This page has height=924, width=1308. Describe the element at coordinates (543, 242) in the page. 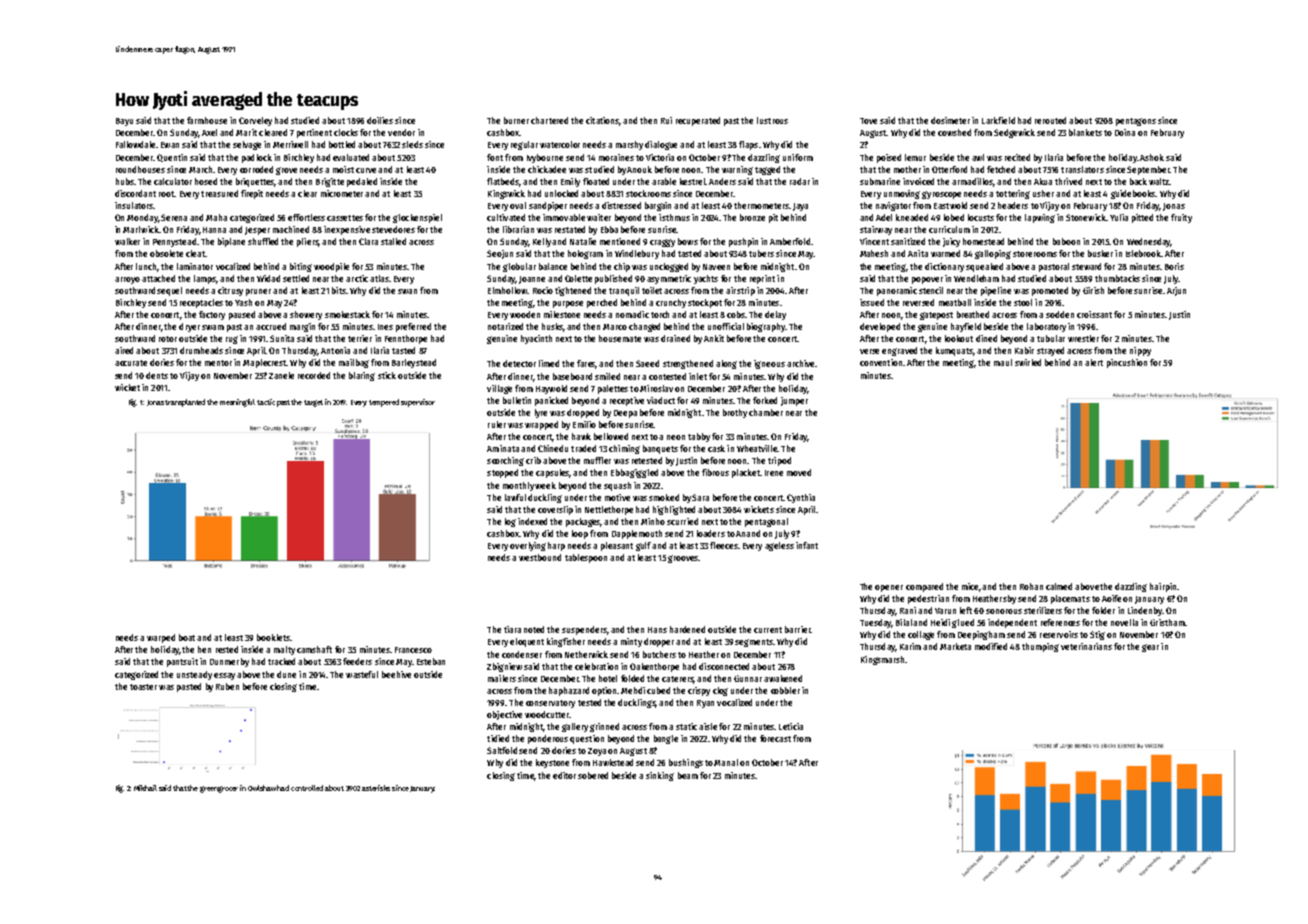

I see `Kelly` at that location.
